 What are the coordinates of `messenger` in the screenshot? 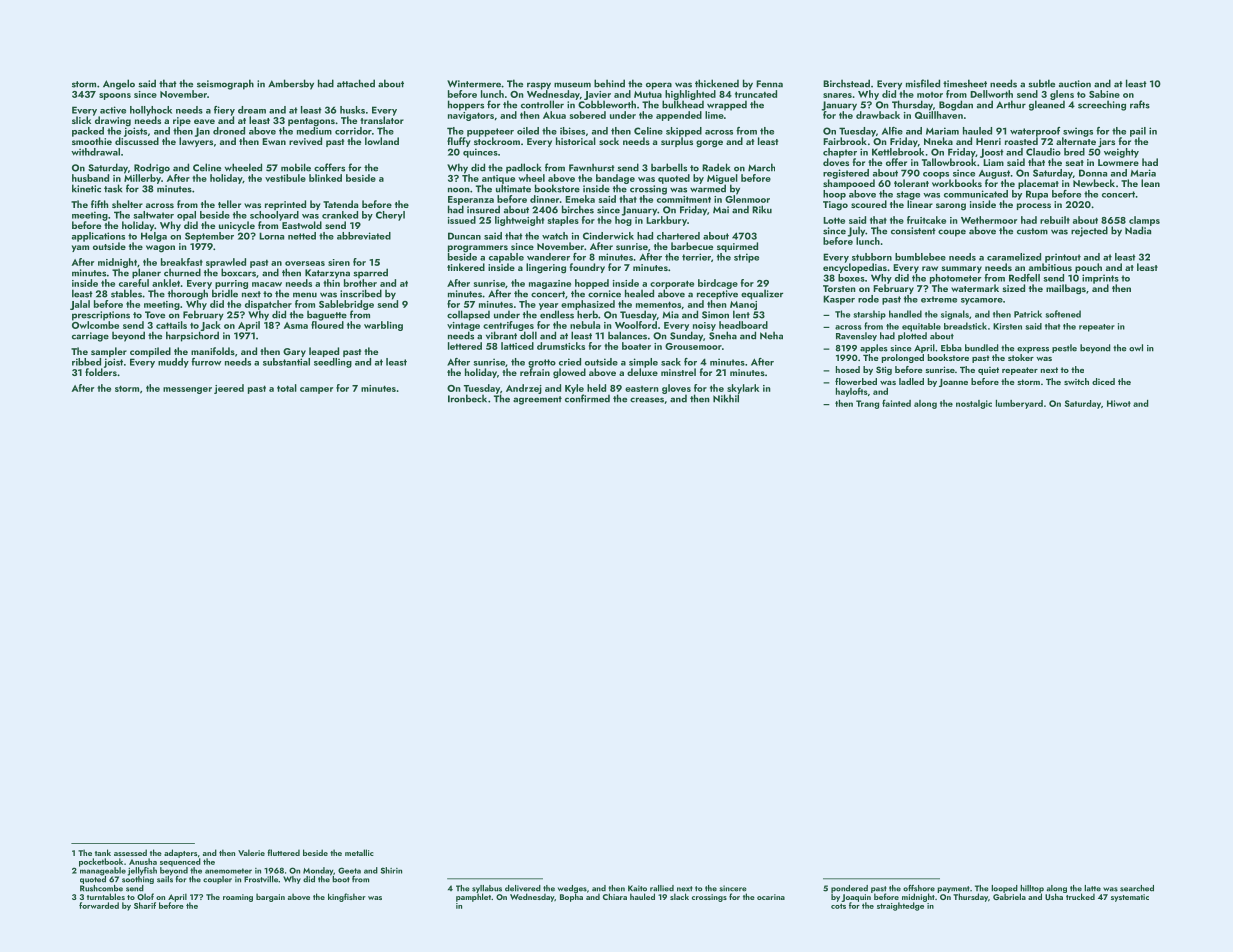 It's located at (187, 390).
